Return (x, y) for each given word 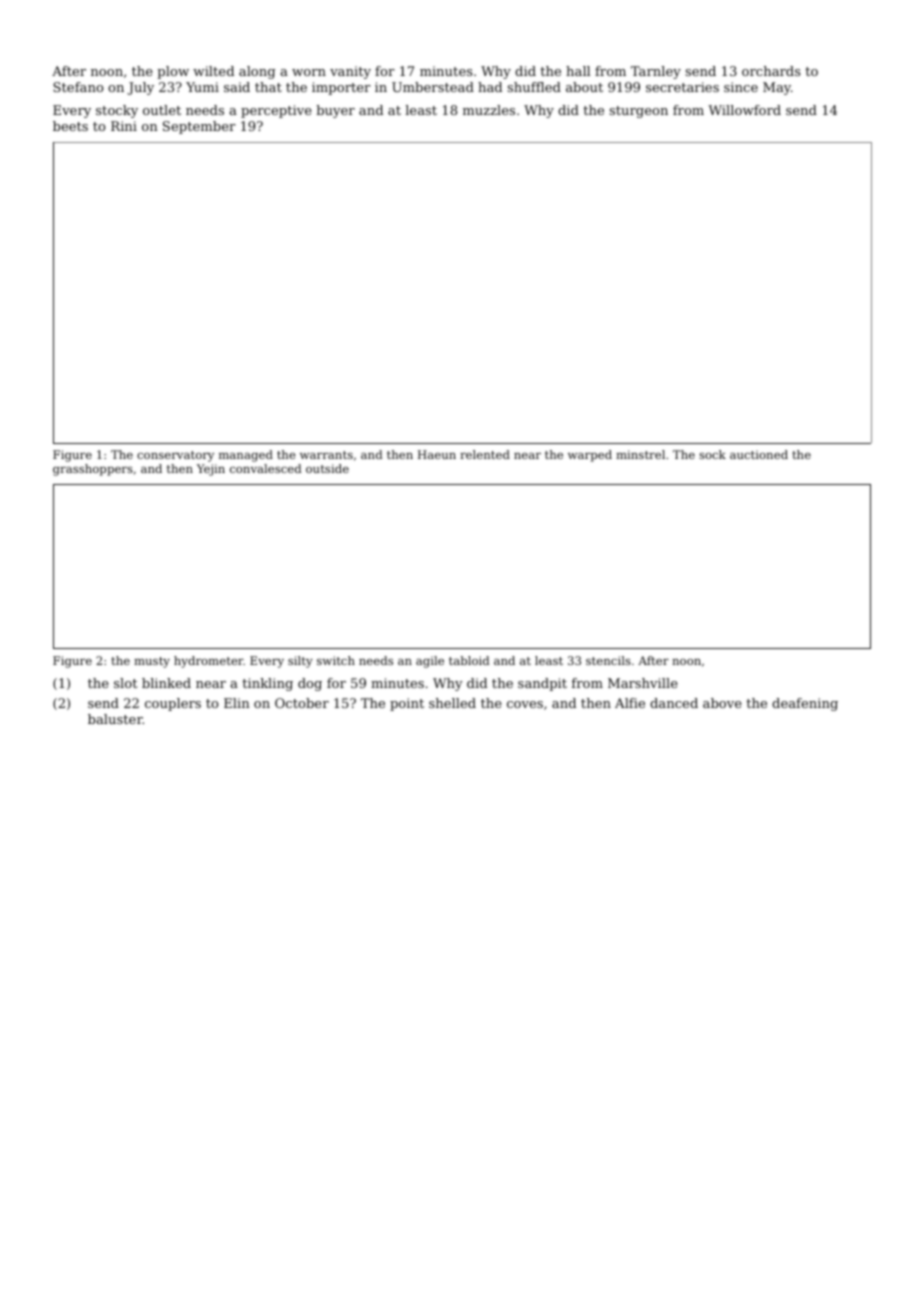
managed (246, 456)
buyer (335, 111)
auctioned (759, 454)
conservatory (175, 456)
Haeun (437, 454)
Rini (124, 126)
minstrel (640, 454)
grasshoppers (93, 470)
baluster (115, 719)
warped (590, 456)
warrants (326, 455)
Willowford (744, 110)
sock (712, 454)
